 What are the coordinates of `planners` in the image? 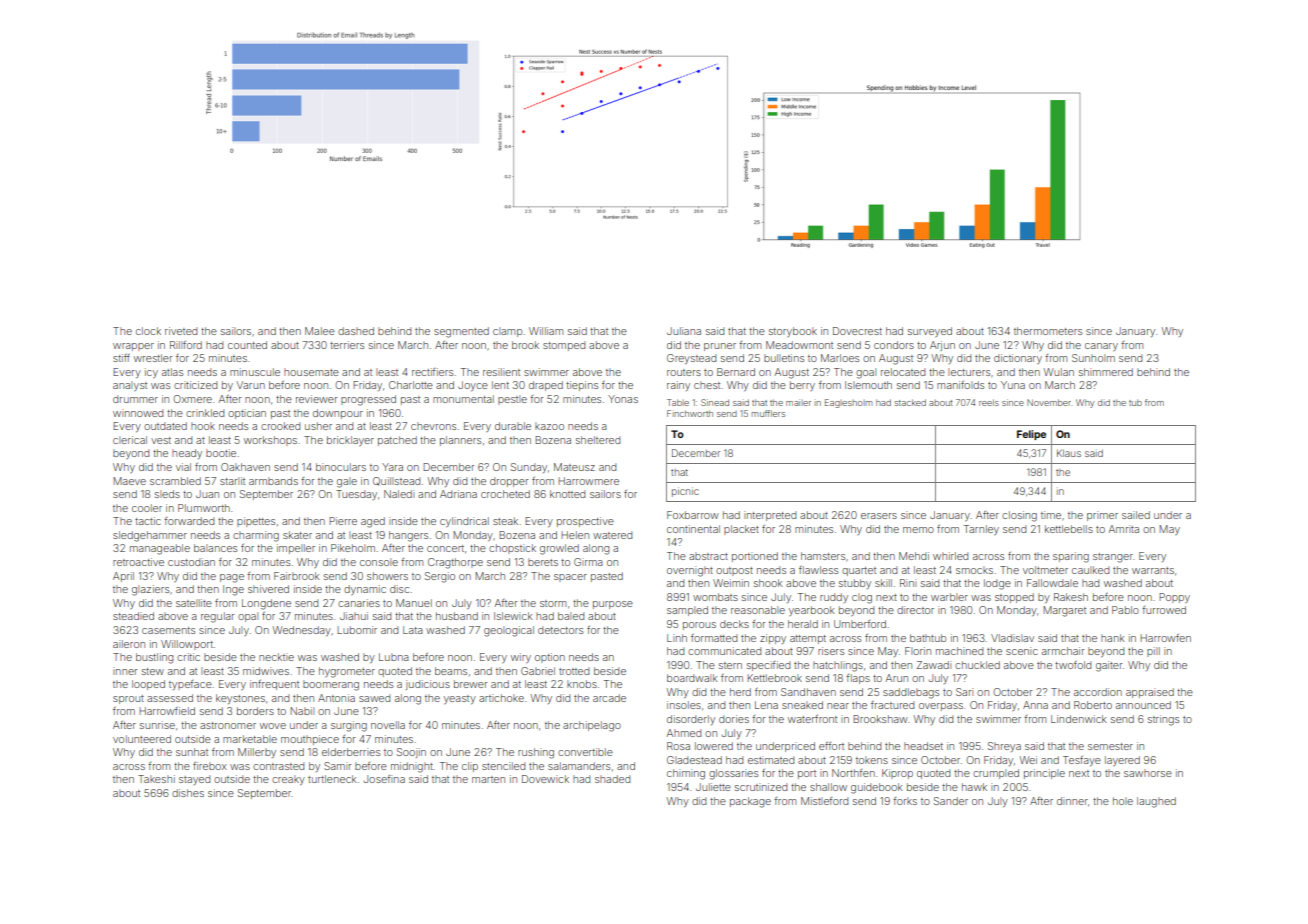 It's located at (460, 441).
